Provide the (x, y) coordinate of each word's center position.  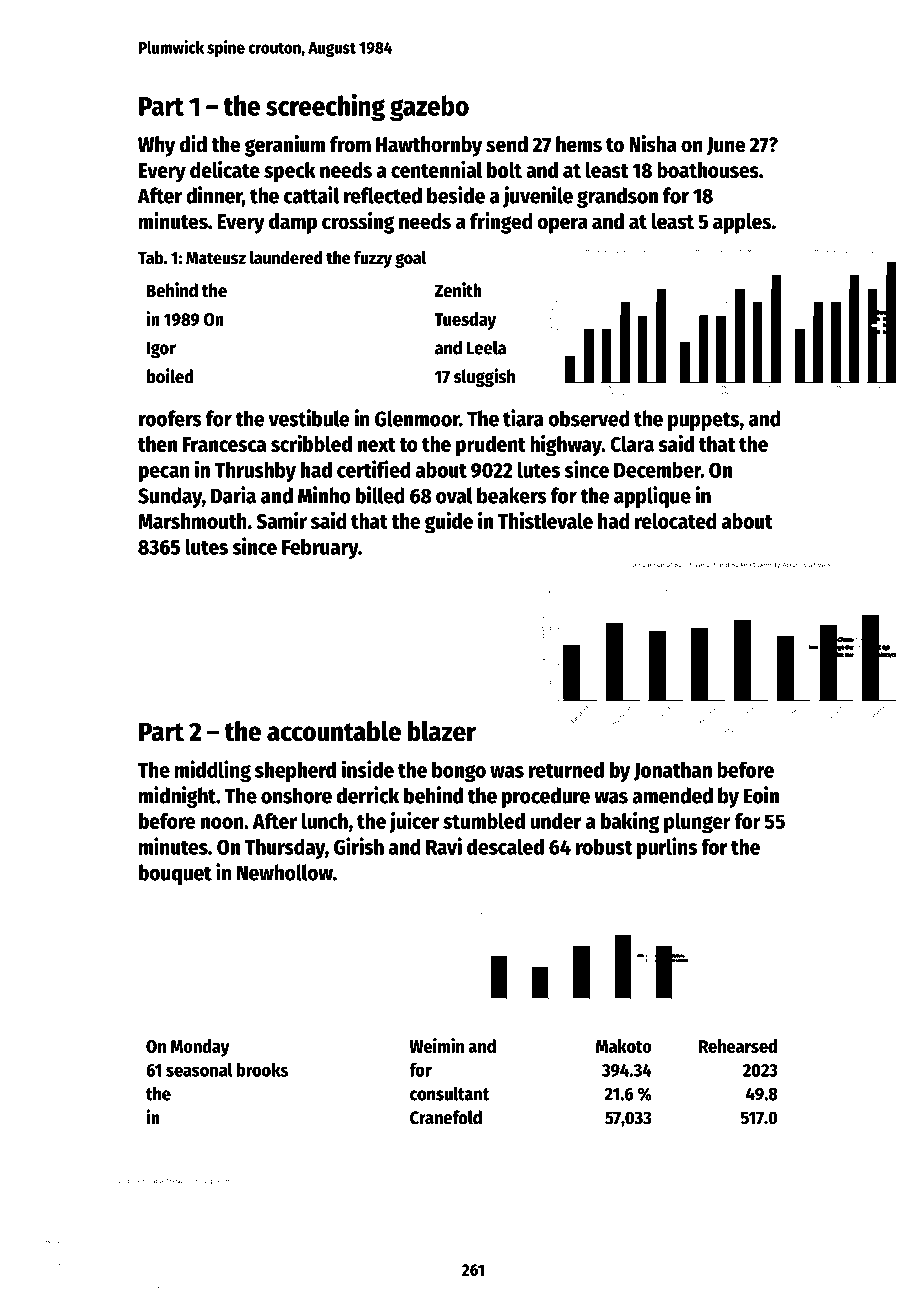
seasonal (199, 1070)
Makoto (624, 1046)
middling (213, 771)
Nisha (653, 144)
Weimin (436, 1045)
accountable (334, 731)
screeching (325, 108)
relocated (676, 521)
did (193, 144)
